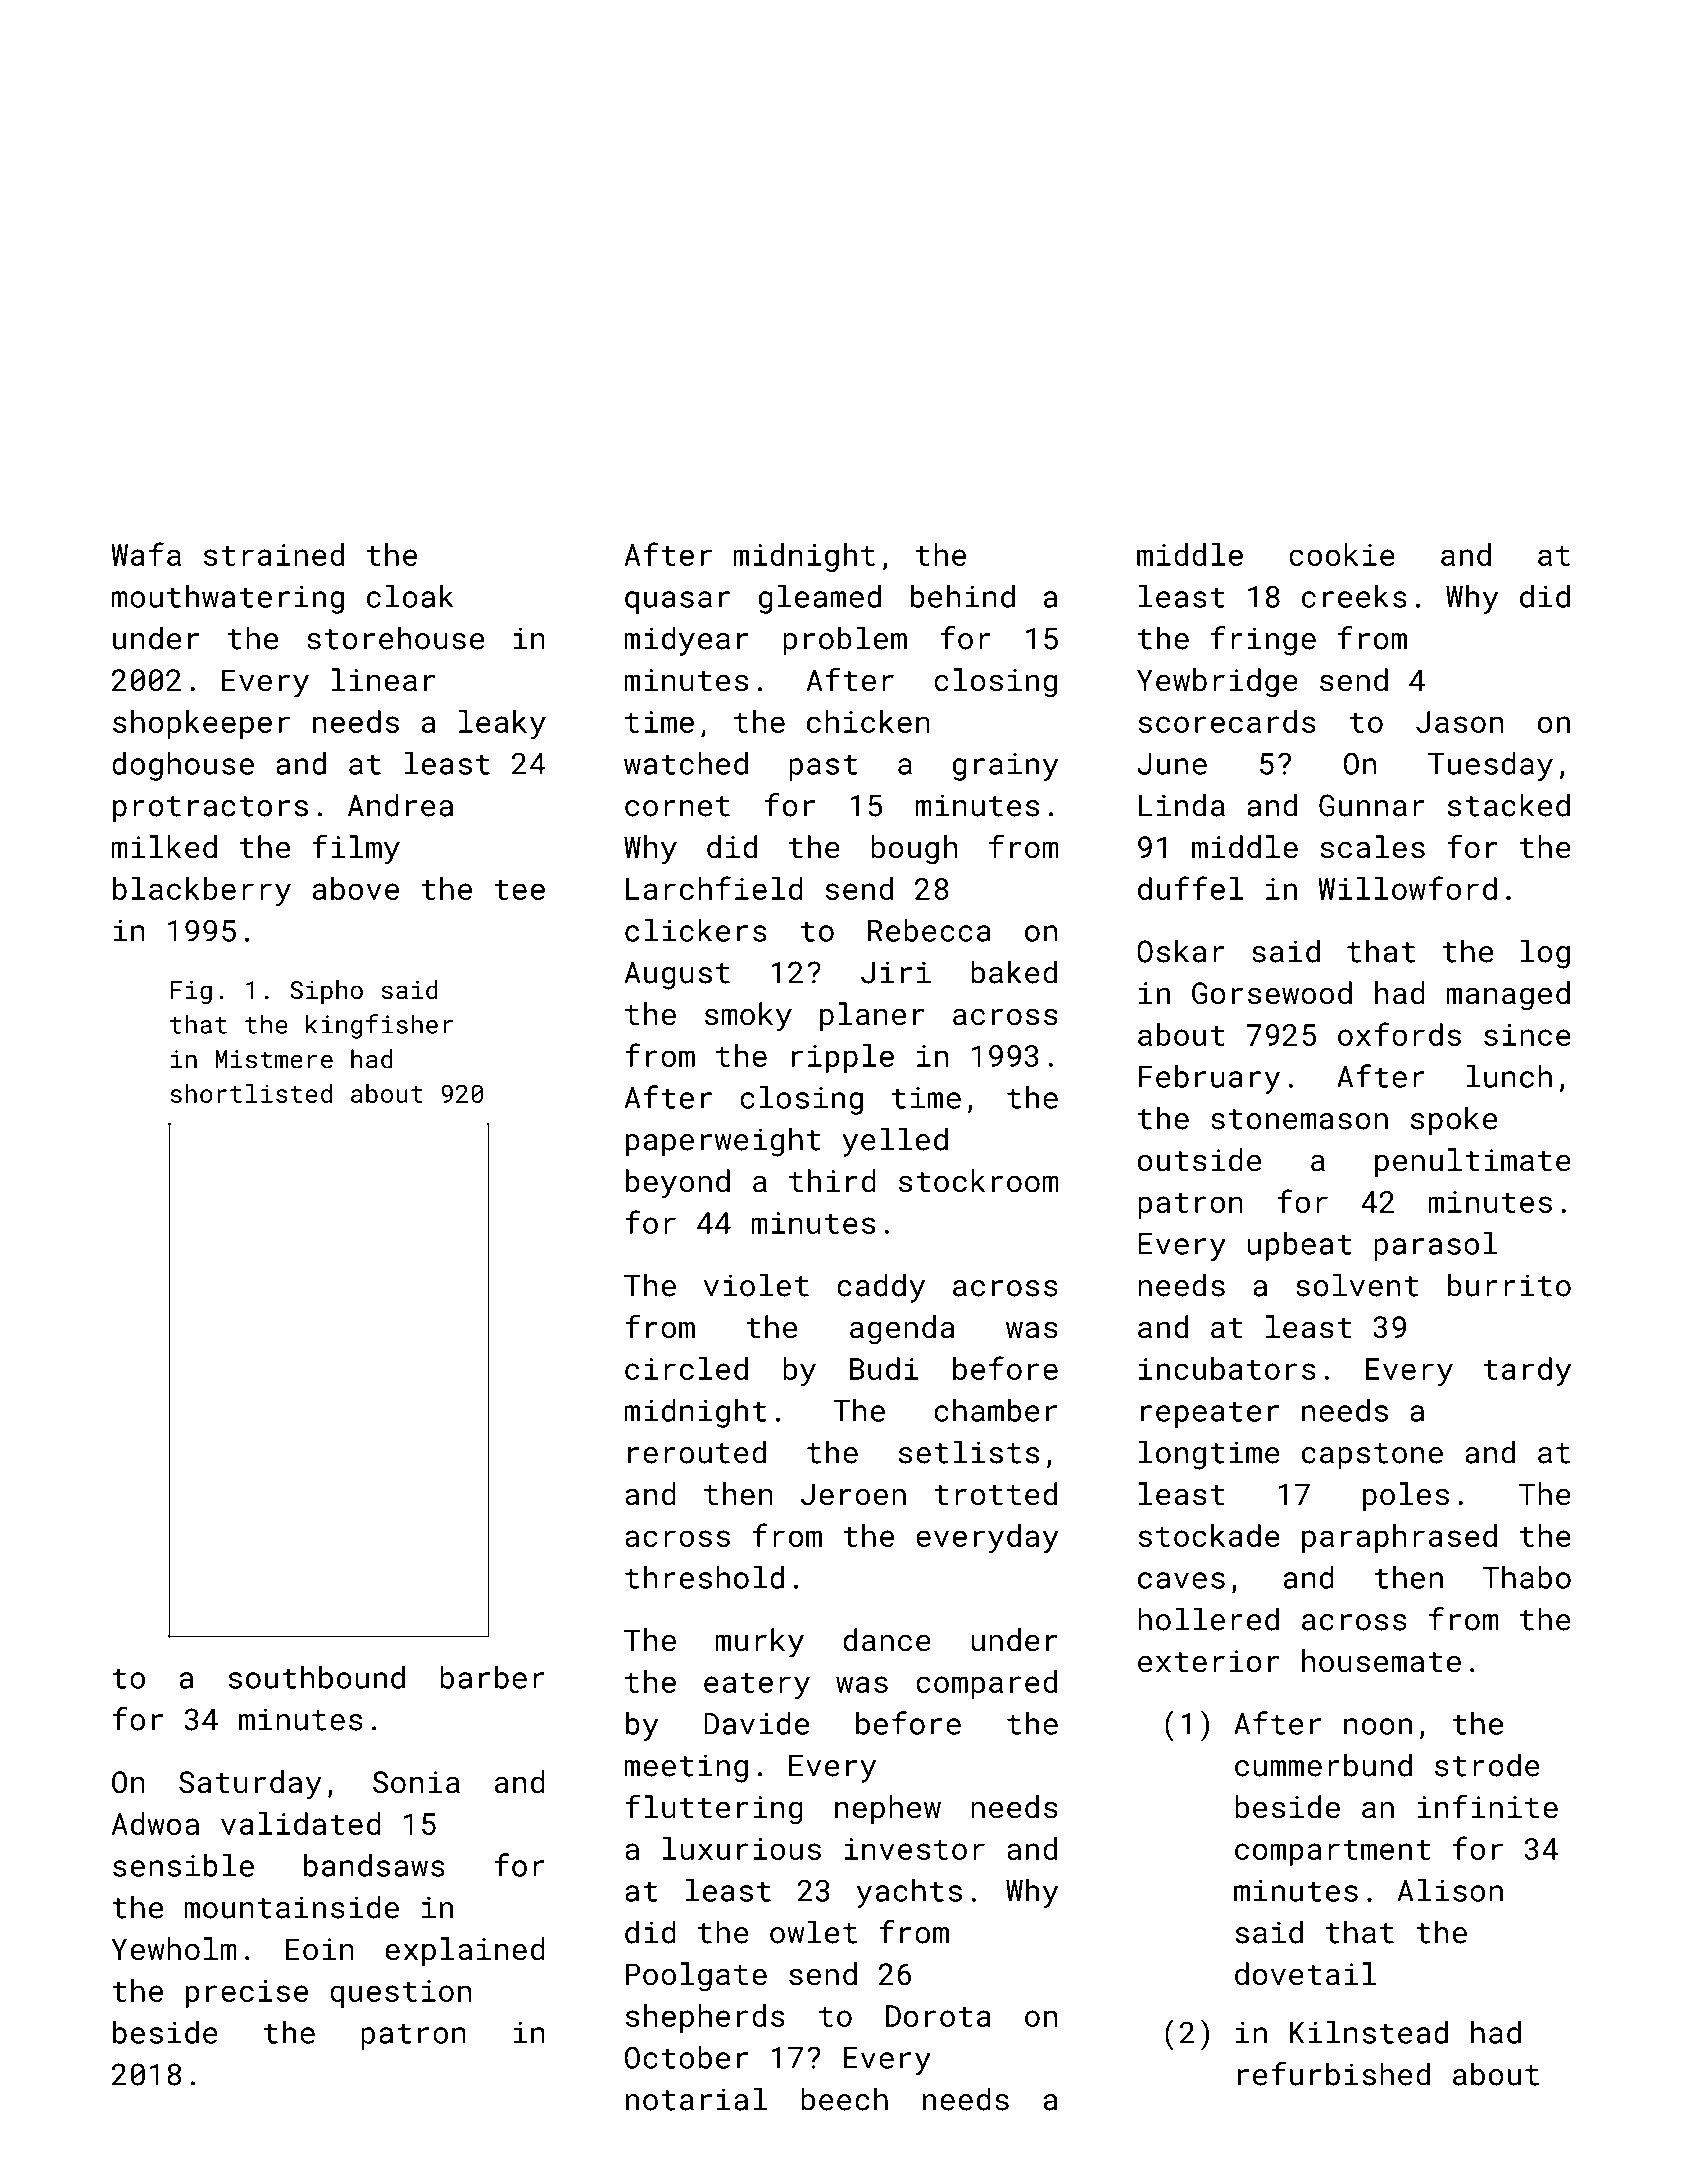  What do you see at coordinates (274, 554) in the screenshot?
I see `strained` at bounding box center [274, 554].
